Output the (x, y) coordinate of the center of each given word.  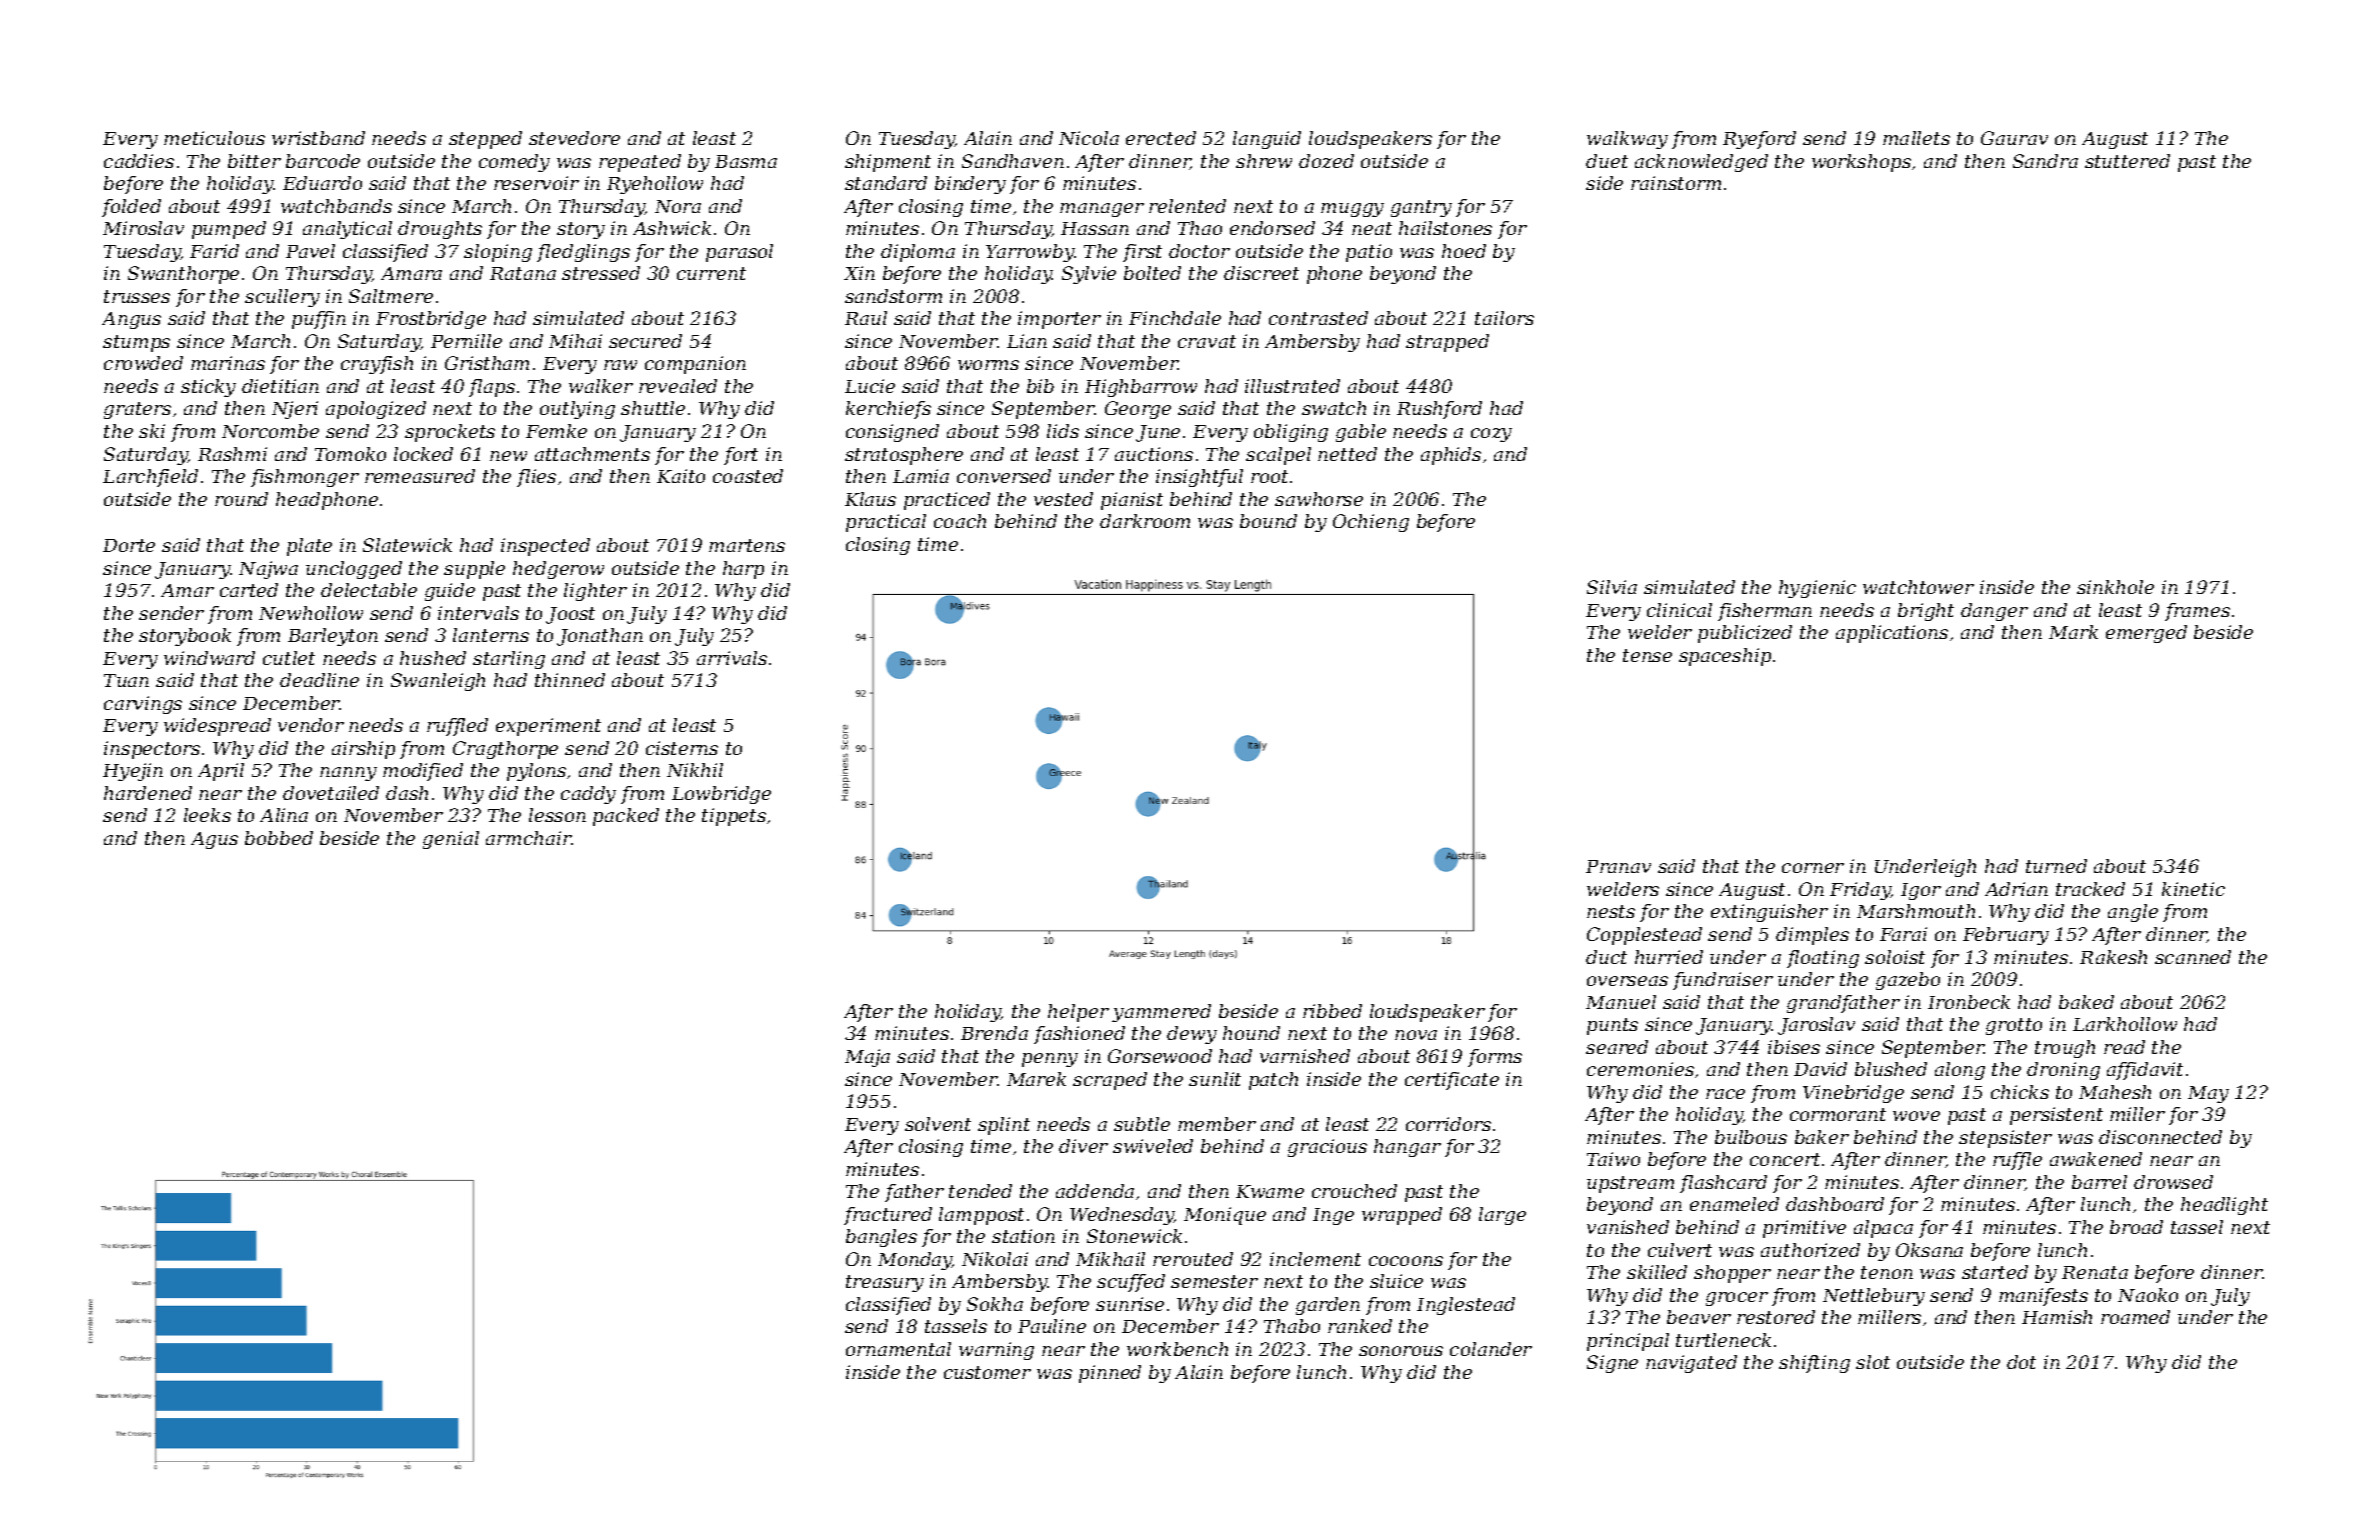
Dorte (129, 545)
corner (1813, 868)
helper (1078, 1013)
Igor (1921, 891)
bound (1268, 521)
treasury (885, 1283)
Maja (867, 1058)
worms (988, 365)
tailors (1504, 318)
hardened (148, 793)
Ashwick (672, 228)
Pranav (1618, 866)
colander (1491, 1349)
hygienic (1817, 589)
